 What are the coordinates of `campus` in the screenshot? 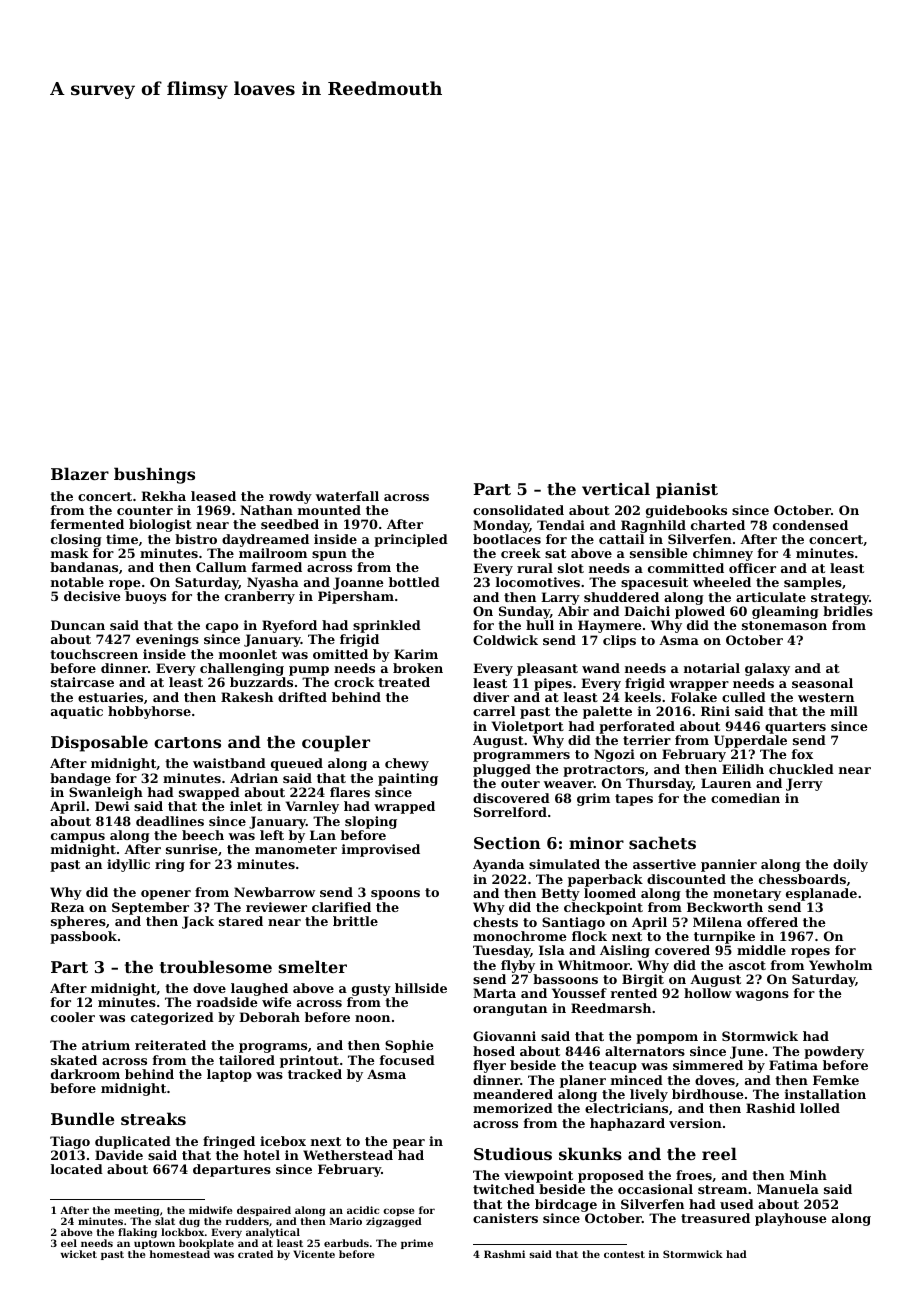 It's located at (78, 838).
